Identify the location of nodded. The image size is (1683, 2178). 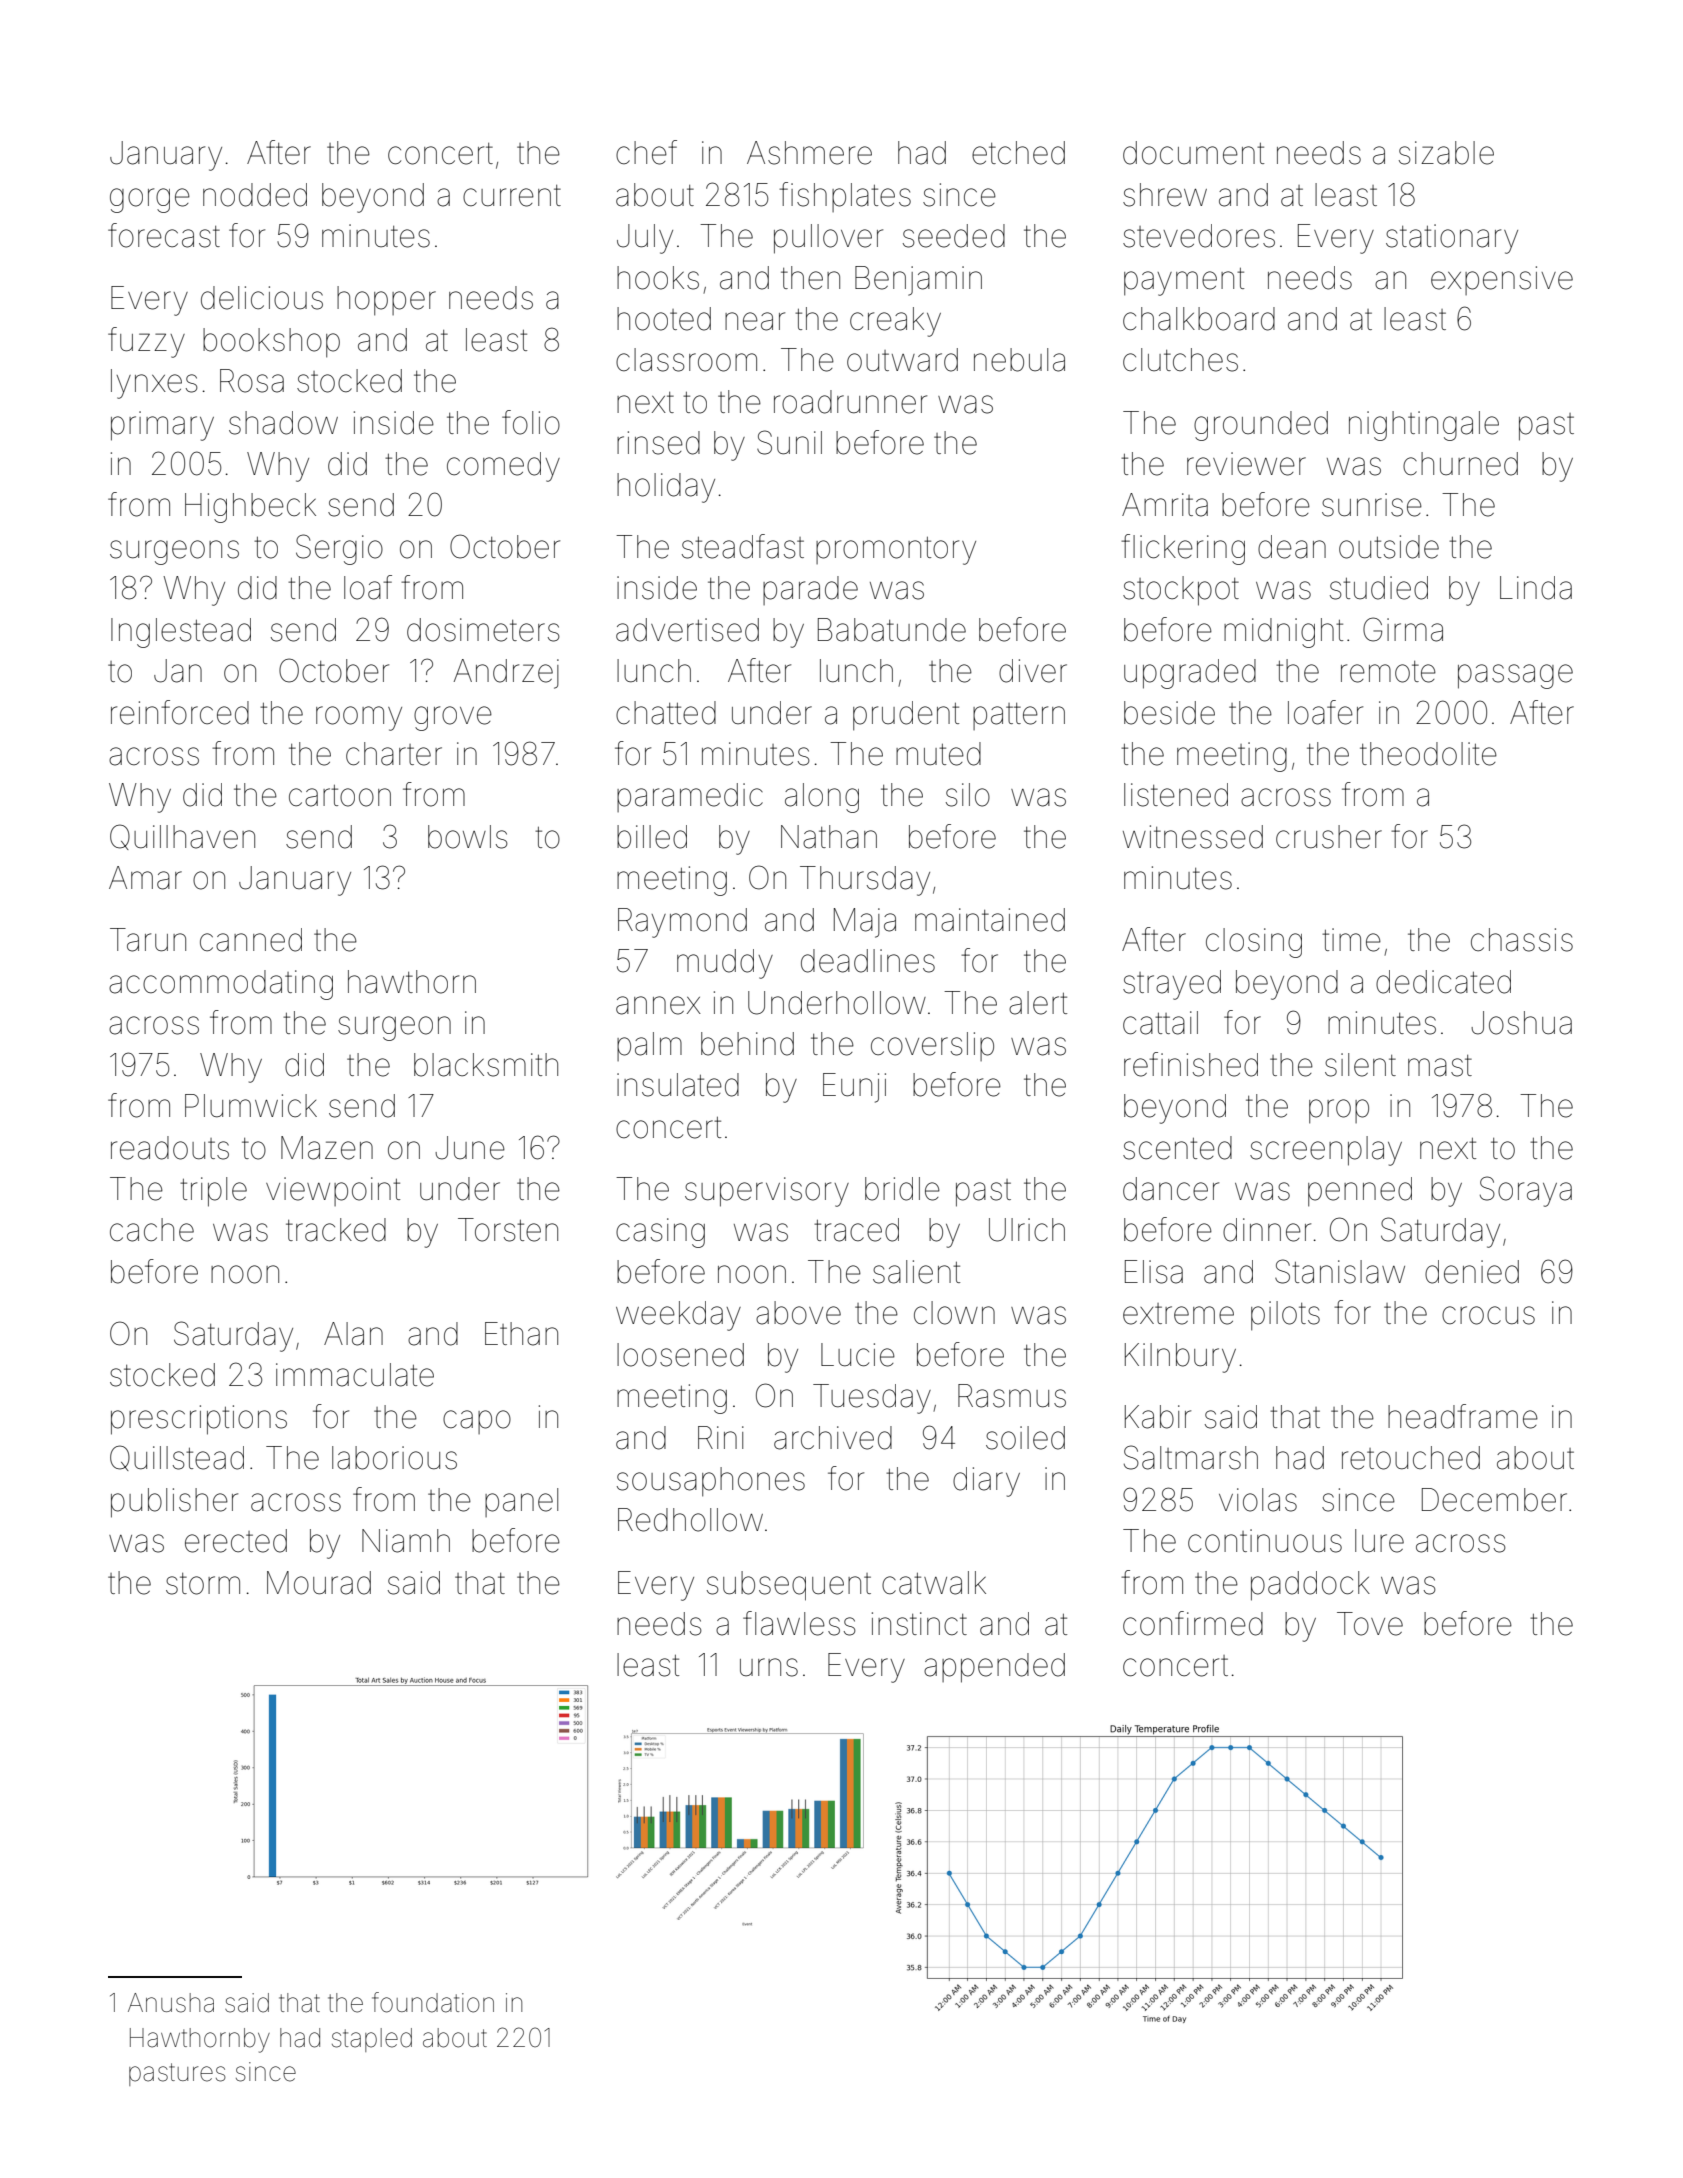
(255, 195).
